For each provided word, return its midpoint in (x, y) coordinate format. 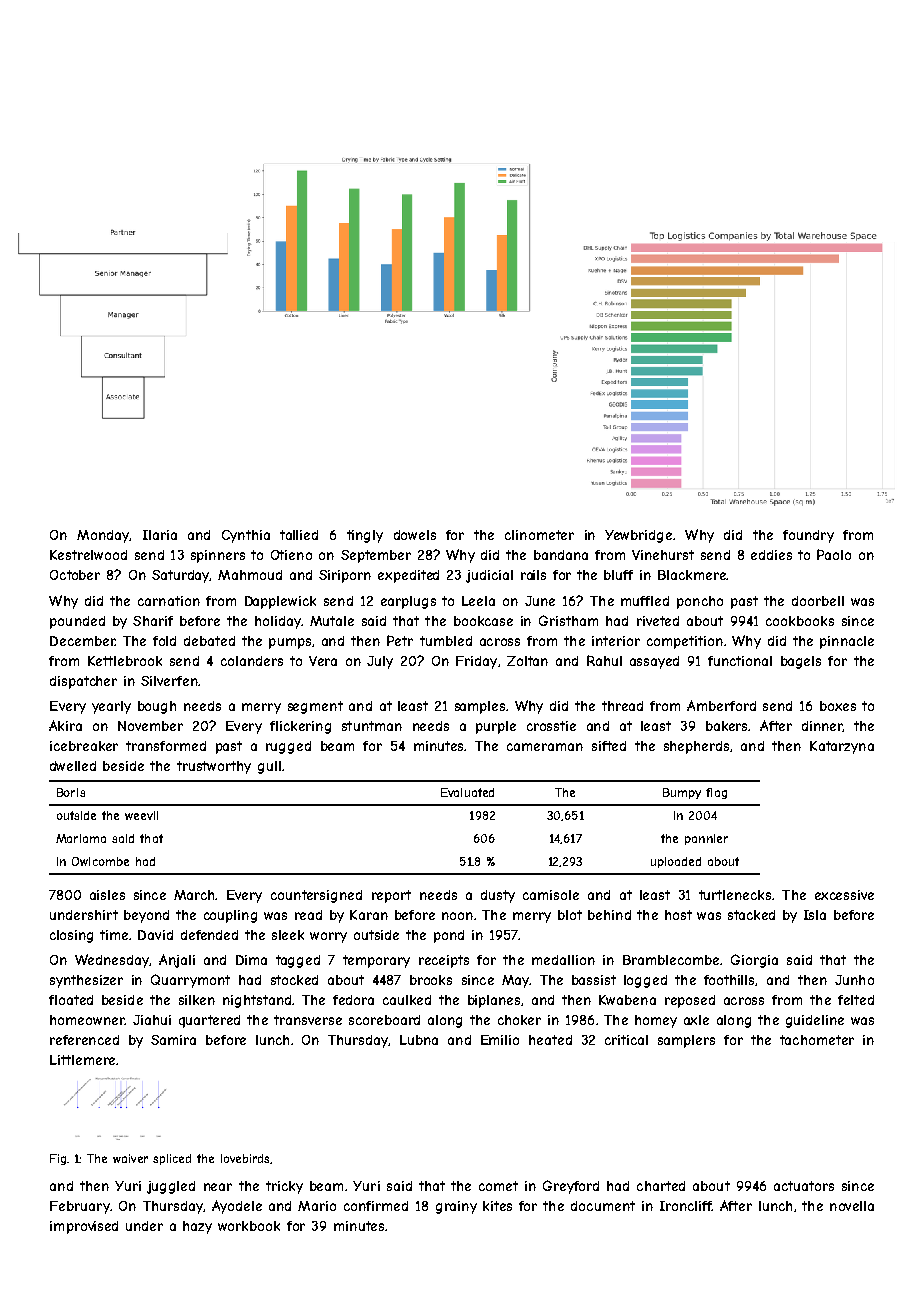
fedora (353, 1000)
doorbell (818, 601)
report (391, 896)
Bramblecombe (671, 960)
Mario (317, 1206)
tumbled (446, 641)
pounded (77, 622)
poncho (700, 602)
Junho (854, 980)
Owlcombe (100, 861)
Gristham (568, 620)
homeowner (87, 1020)
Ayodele (237, 1207)
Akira (65, 725)
